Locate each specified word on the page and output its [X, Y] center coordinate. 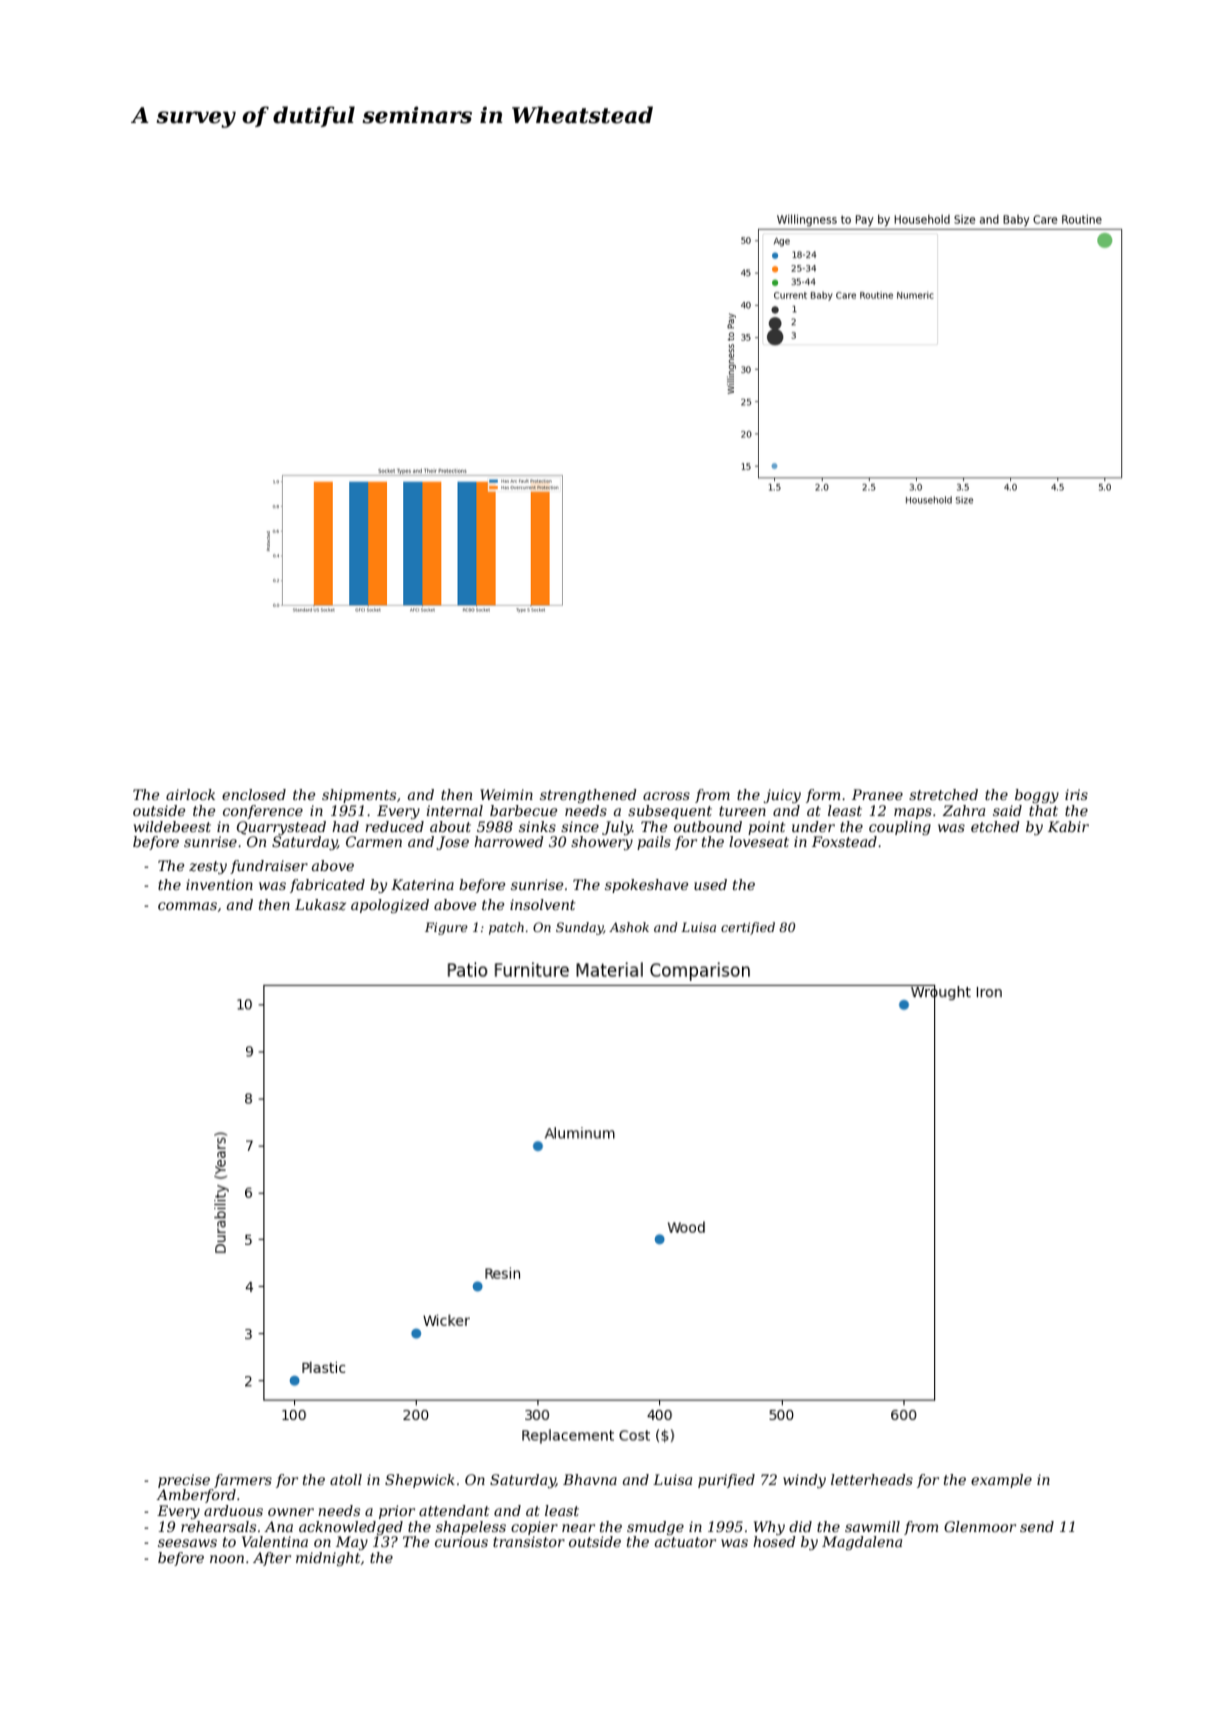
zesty [208, 867]
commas [187, 906]
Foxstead [844, 841]
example [1001, 1481]
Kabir [1068, 826]
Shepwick [420, 1481]
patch [506, 928]
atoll [346, 1479]
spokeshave [647, 886]
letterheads [872, 1479]
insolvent [542, 904]
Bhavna [590, 1479]
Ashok [629, 927]
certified [748, 928]
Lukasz [320, 905]
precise [184, 1481]
